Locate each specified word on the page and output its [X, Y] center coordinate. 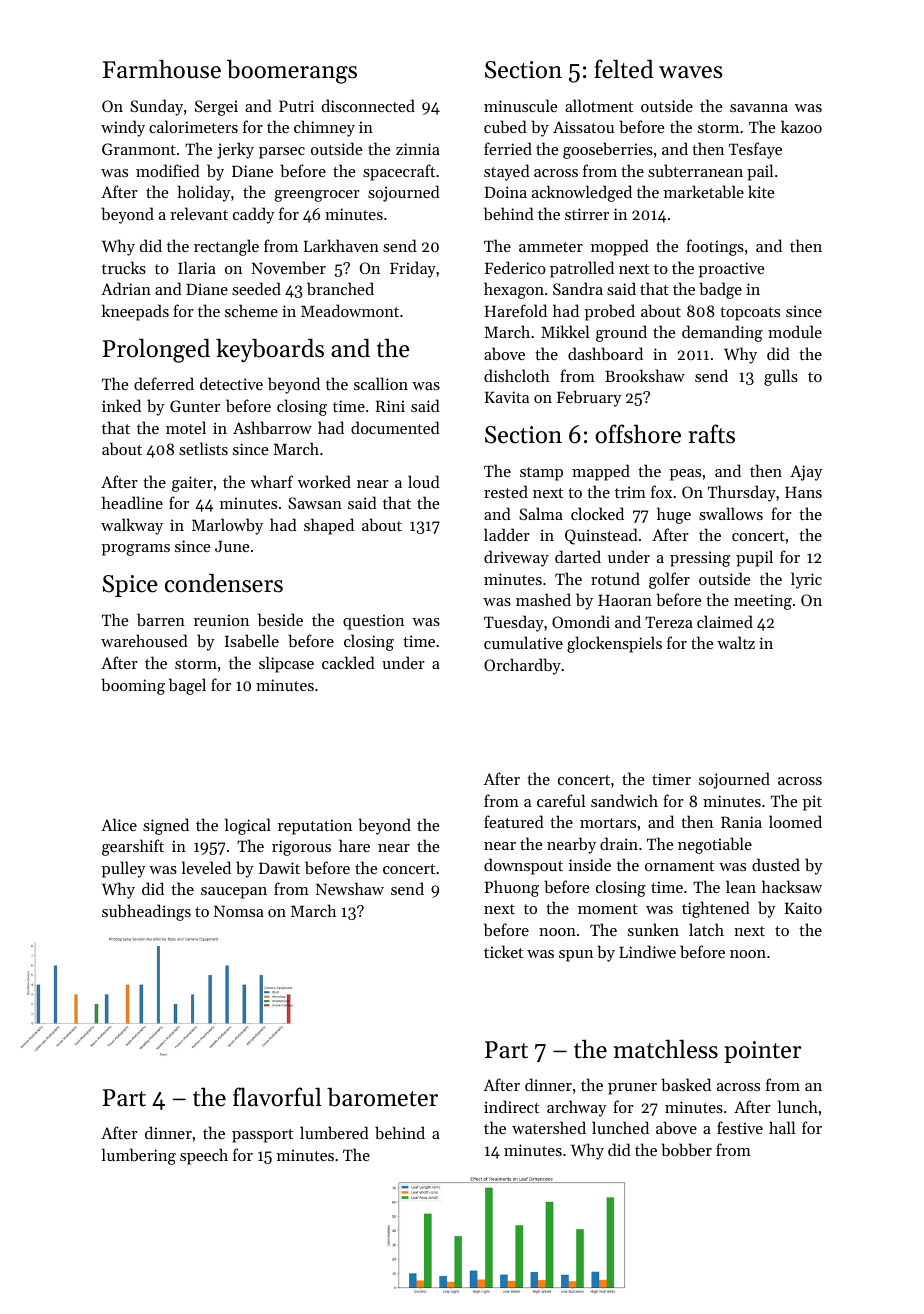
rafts [711, 434]
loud [424, 481]
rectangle [226, 247]
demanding [722, 333]
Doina [506, 192]
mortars [608, 823]
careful [561, 800]
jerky [235, 150]
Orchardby [522, 666]
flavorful [277, 1097]
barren [161, 619]
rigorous [301, 848]
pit [812, 803]
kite [761, 191]
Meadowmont [350, 310]
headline [132, 502]
